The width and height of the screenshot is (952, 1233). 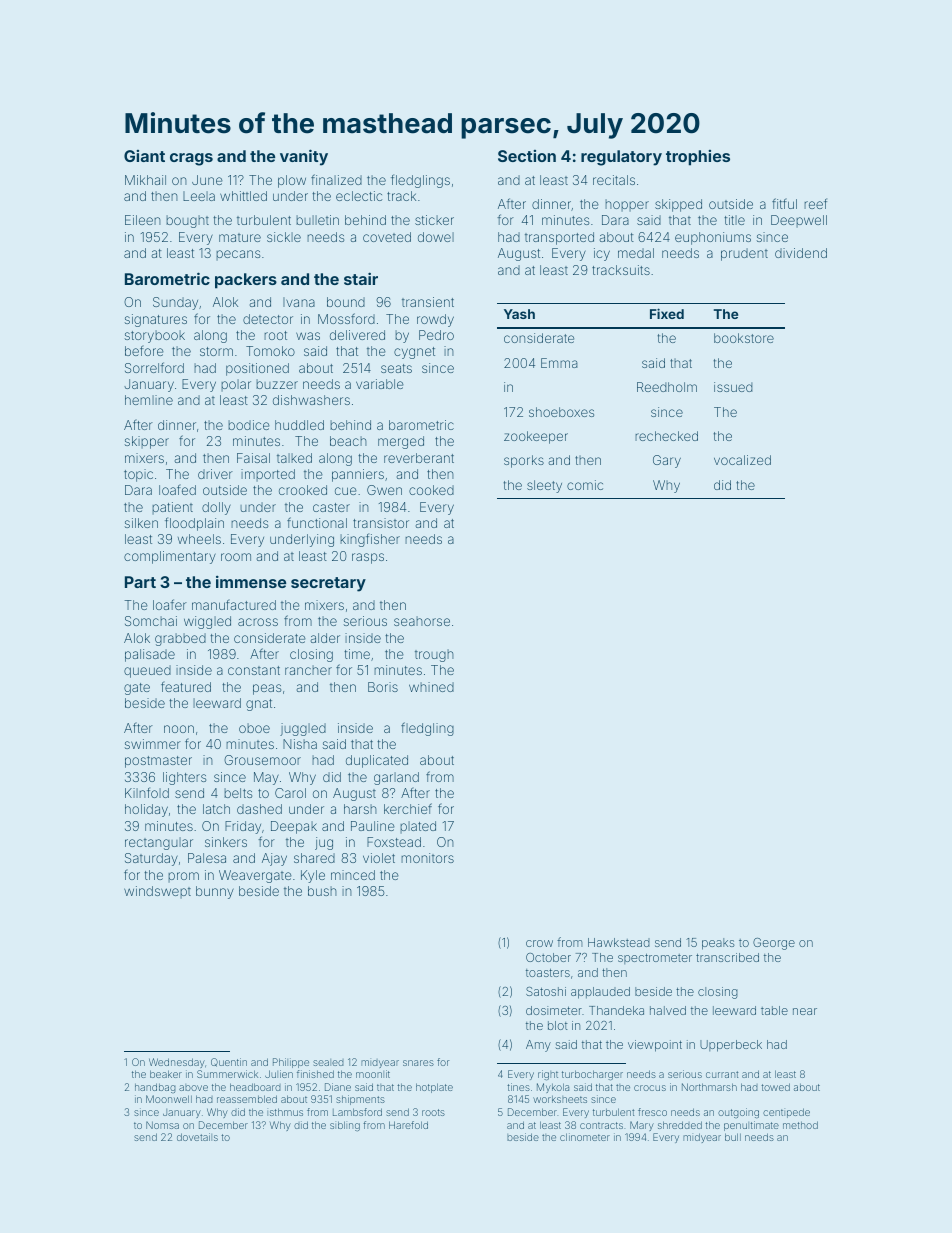 What do you see at coordinates (518, 1087) in the screenshot?
I see `tines` at bounding box center [518, 1087].
